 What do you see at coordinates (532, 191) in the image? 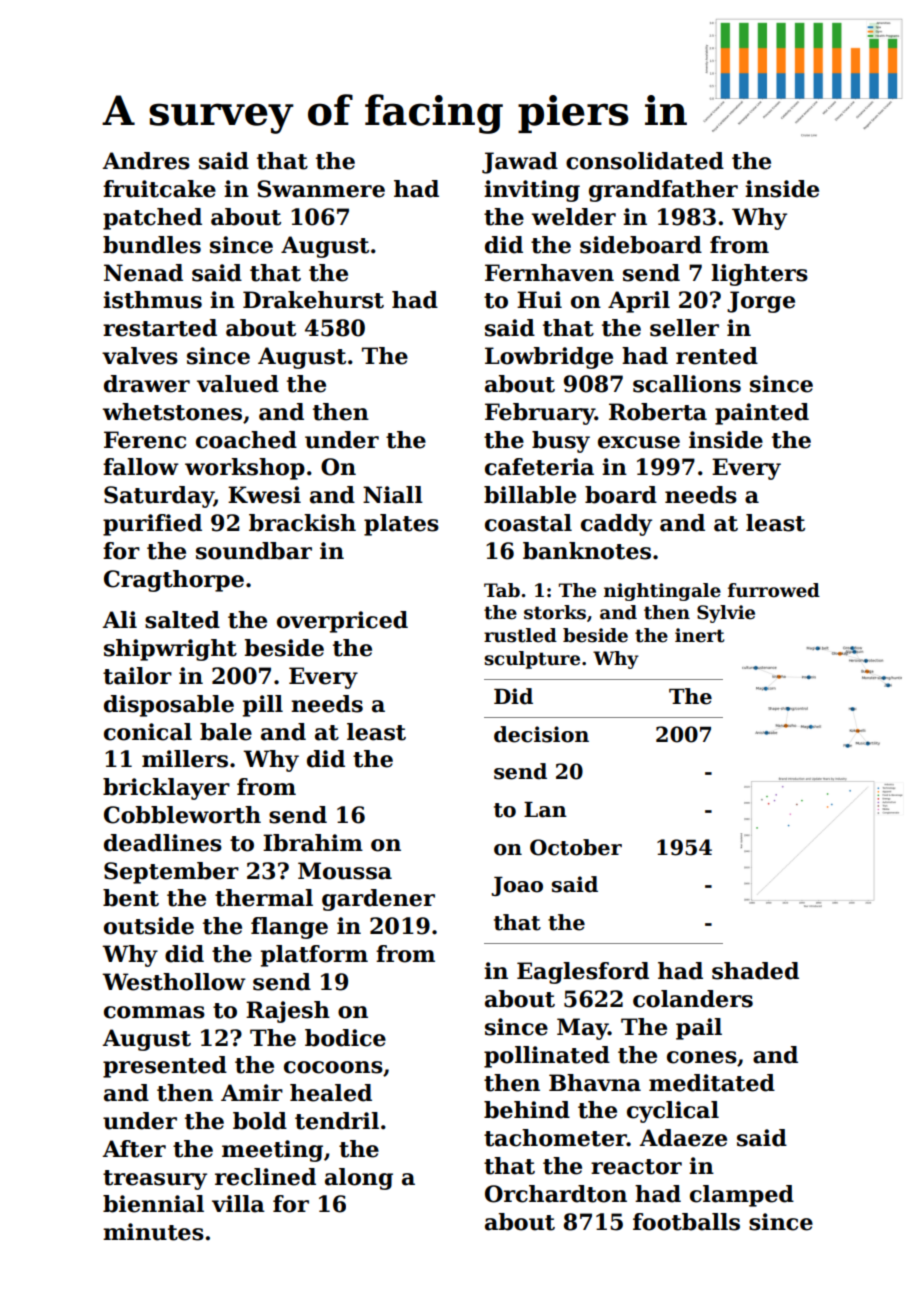
I see `inviting` at bounding box center [532, 191].
